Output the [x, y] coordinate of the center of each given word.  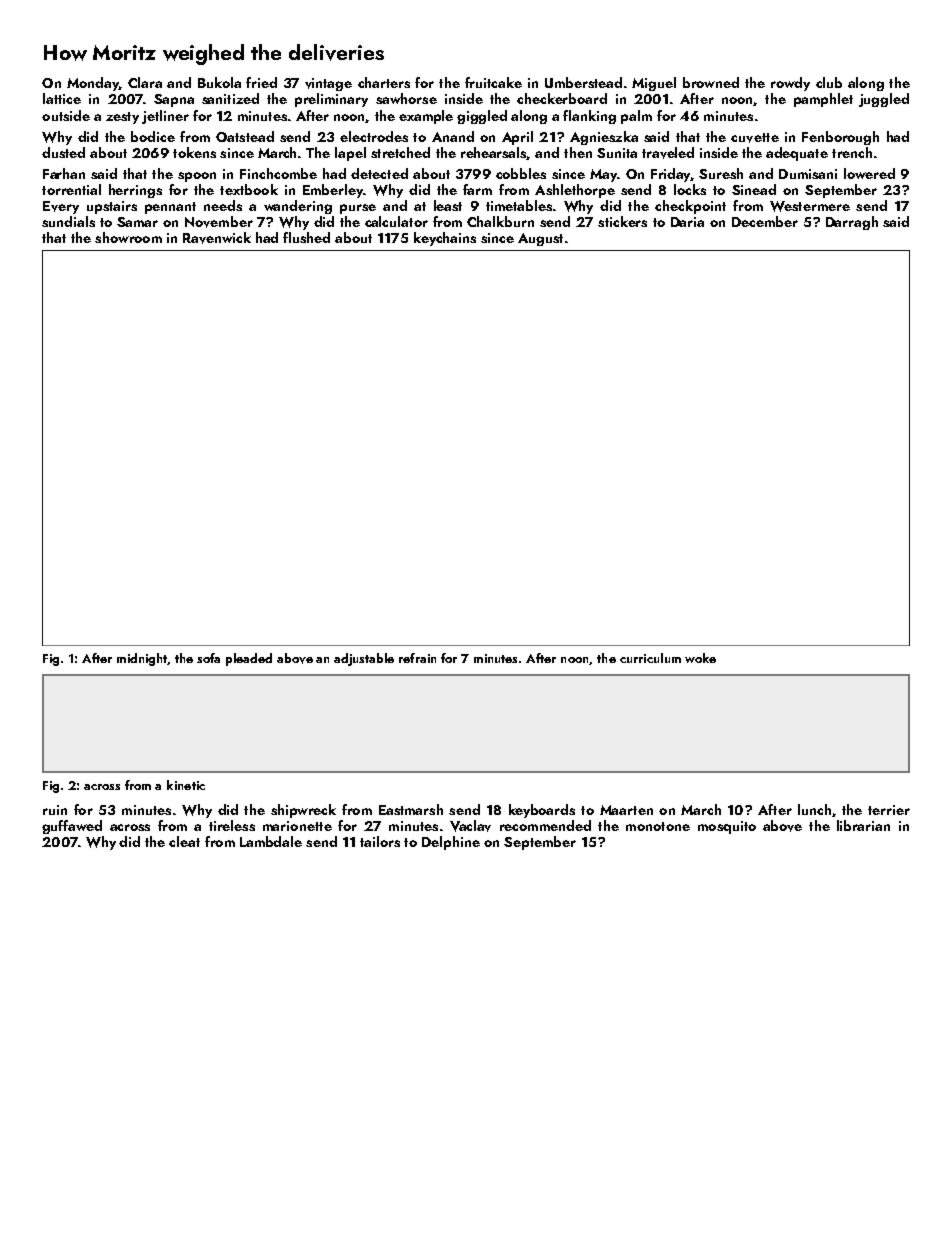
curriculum [650, 658]
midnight [142, 659]
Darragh [852, 223]
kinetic [186, 785]
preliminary [331, 100]
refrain [417, 658]
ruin [55, 810]
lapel [350, 154]
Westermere [810, 206]
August [540, 239]
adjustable [364, 659]
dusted [63, 152]
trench [852, 152]
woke [700, 658]
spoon [197, 177]
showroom [128, 237]
